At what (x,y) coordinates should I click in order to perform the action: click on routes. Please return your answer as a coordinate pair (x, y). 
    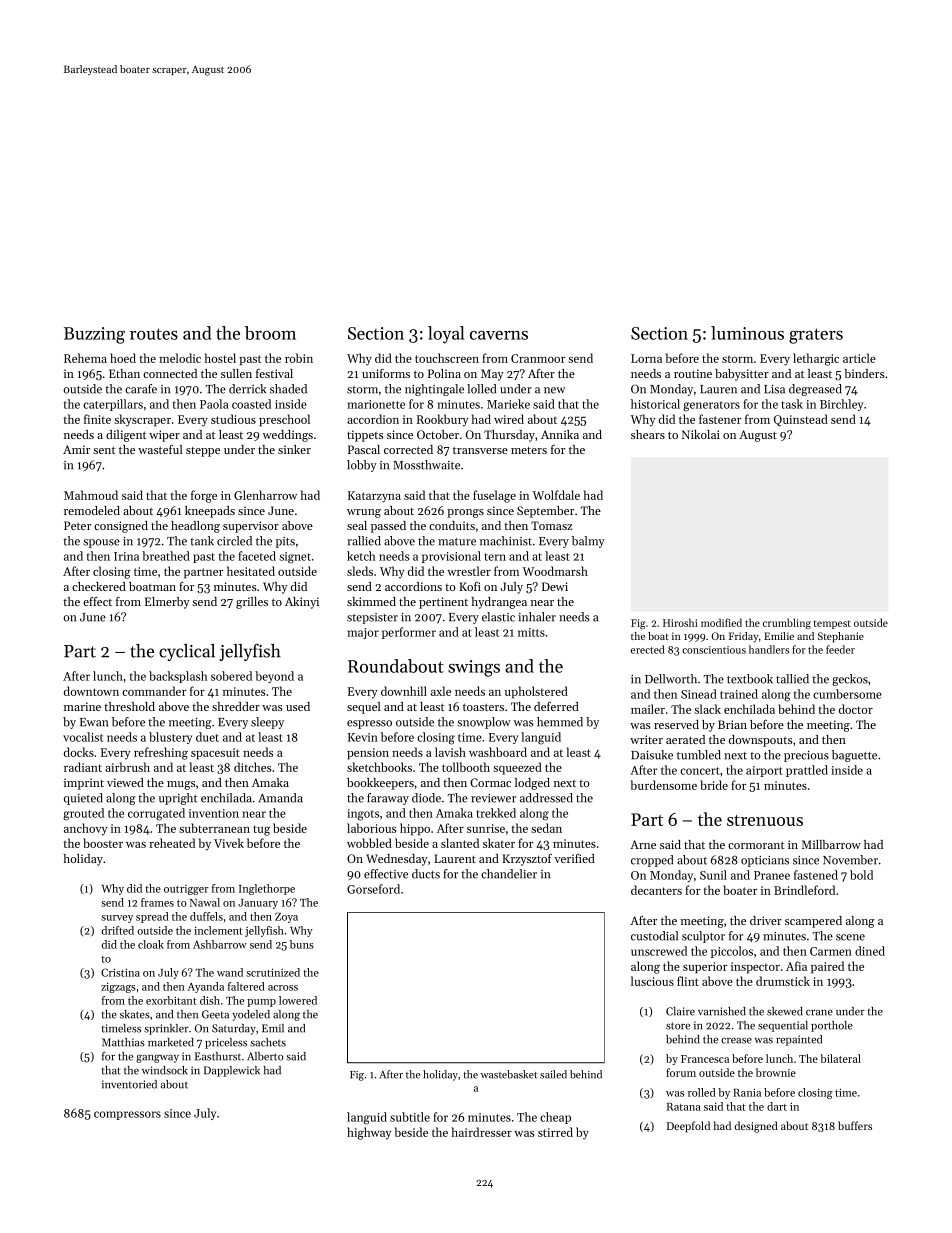
    Looking at the image, I should click on (154, 334).
